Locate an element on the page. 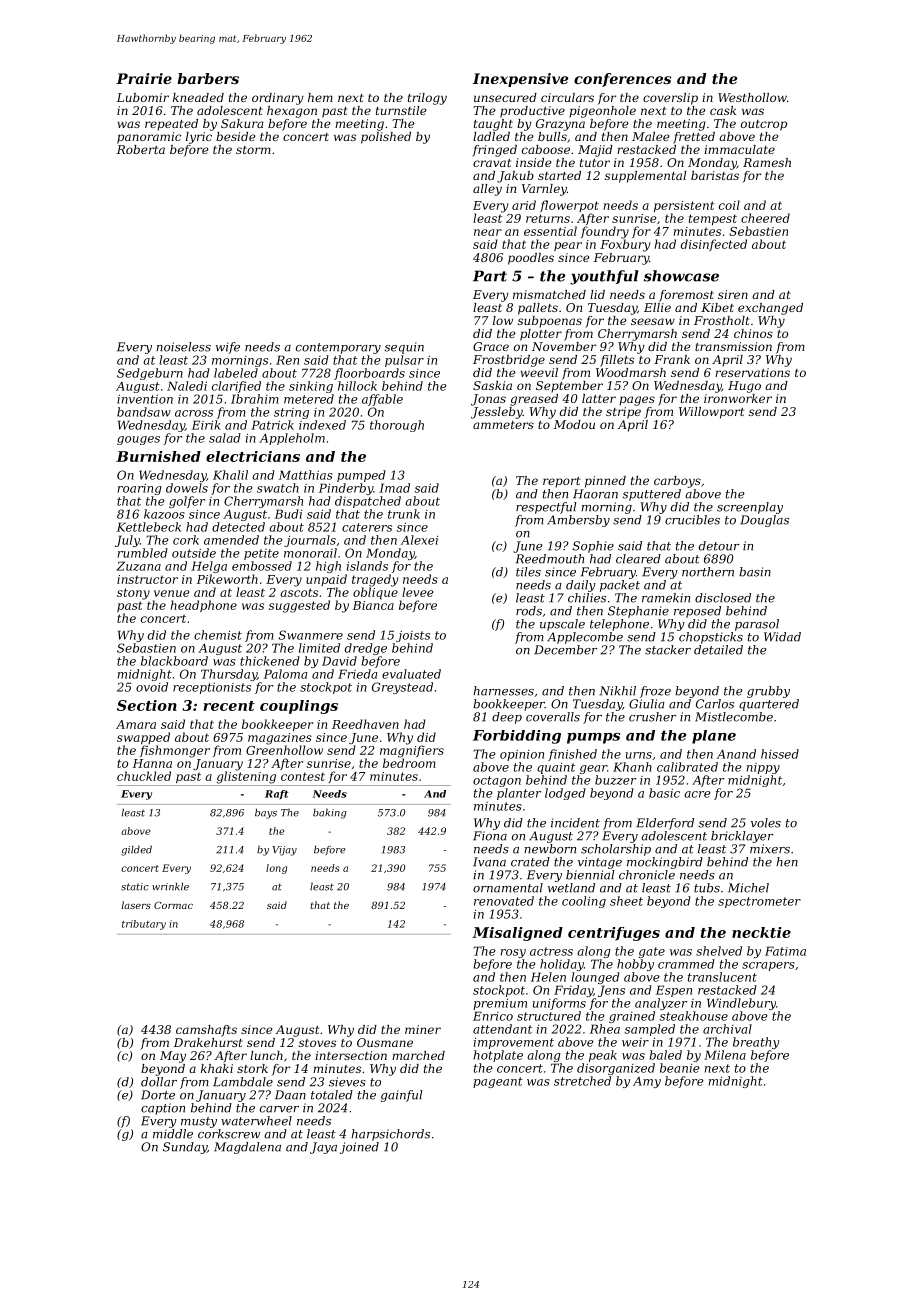  Vijay is located at coordinates (285, 851).
